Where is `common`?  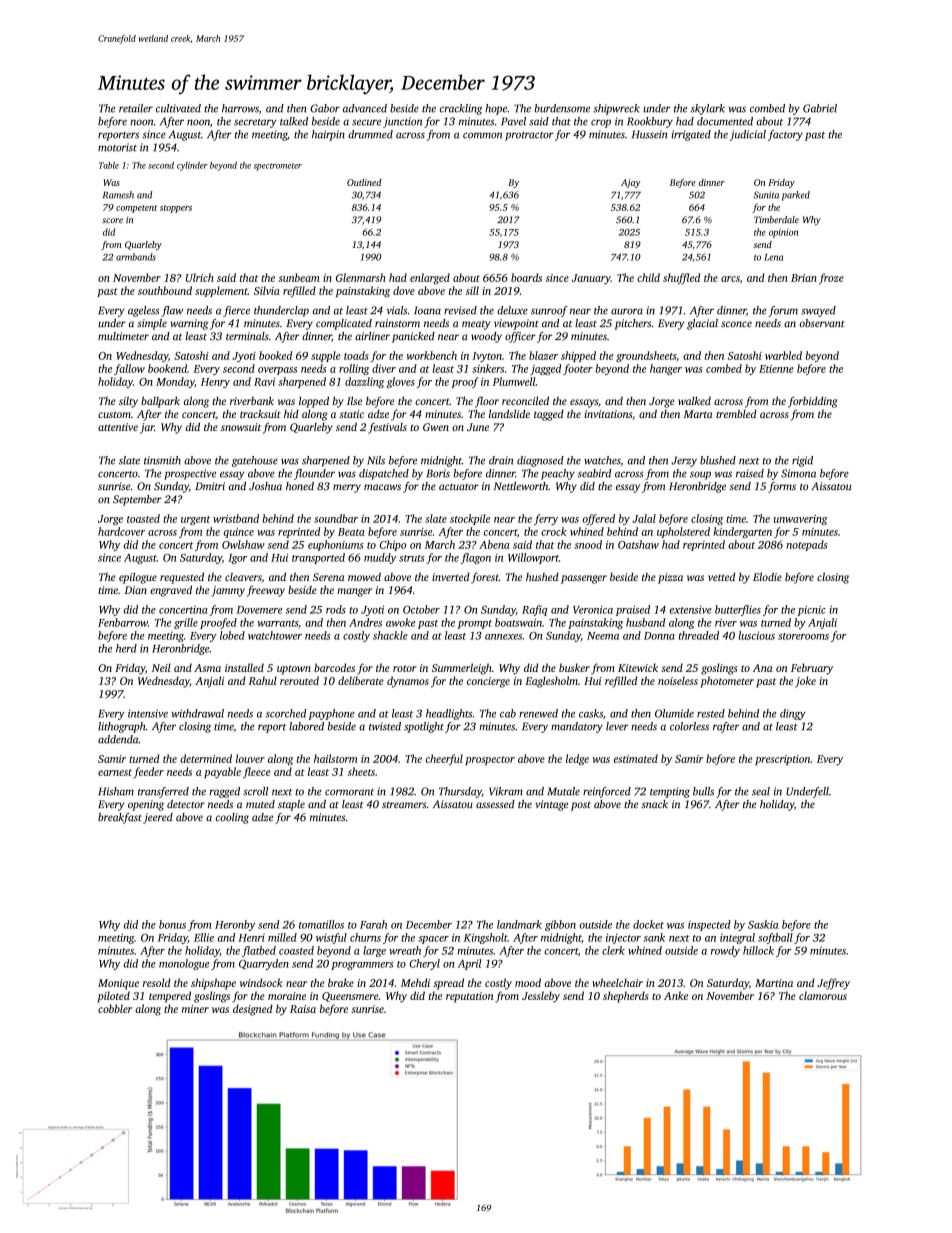
common is located at coordinates (482, 135).
